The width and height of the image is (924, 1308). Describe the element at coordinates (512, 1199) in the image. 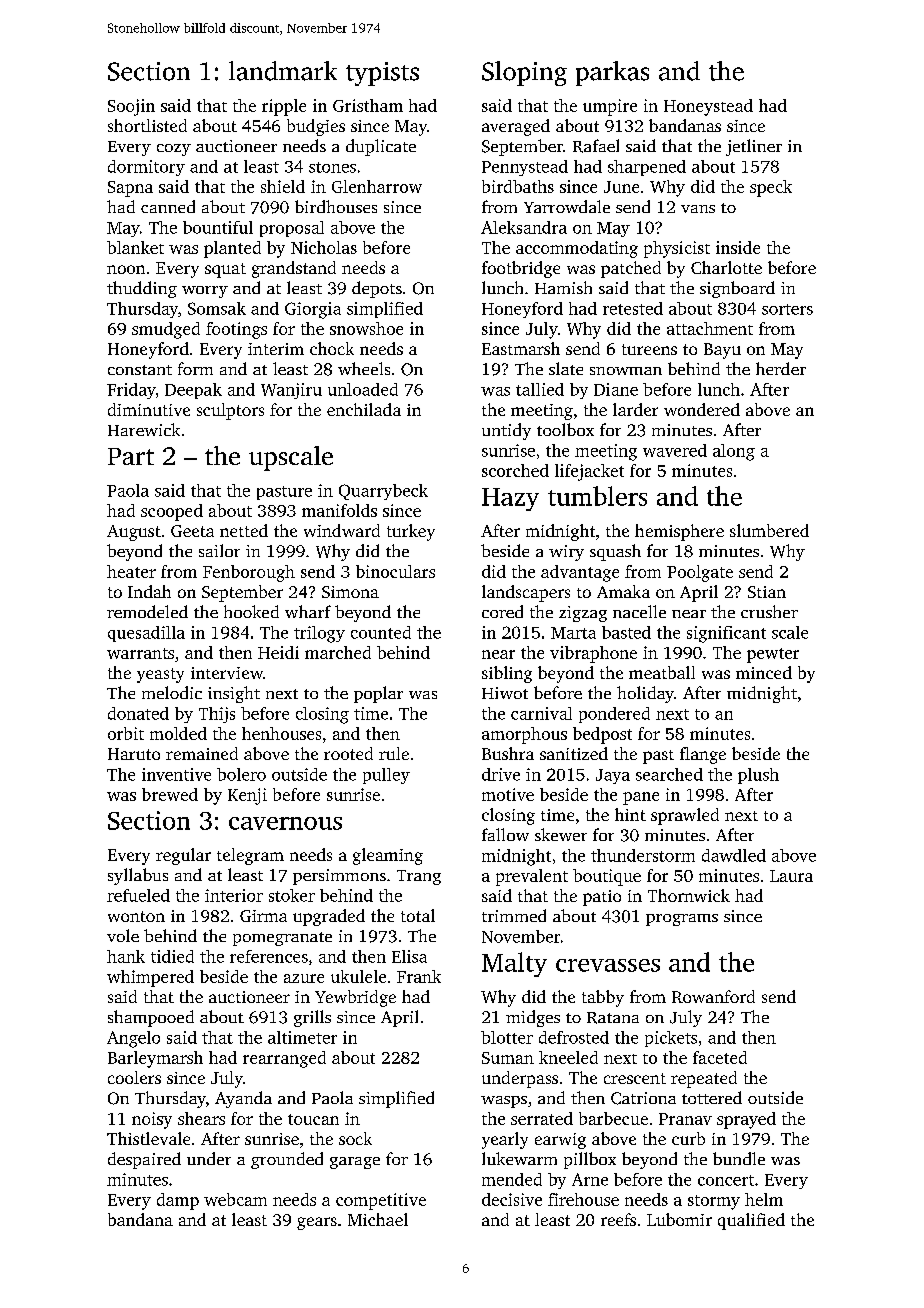

I see `decisive` at that location.
